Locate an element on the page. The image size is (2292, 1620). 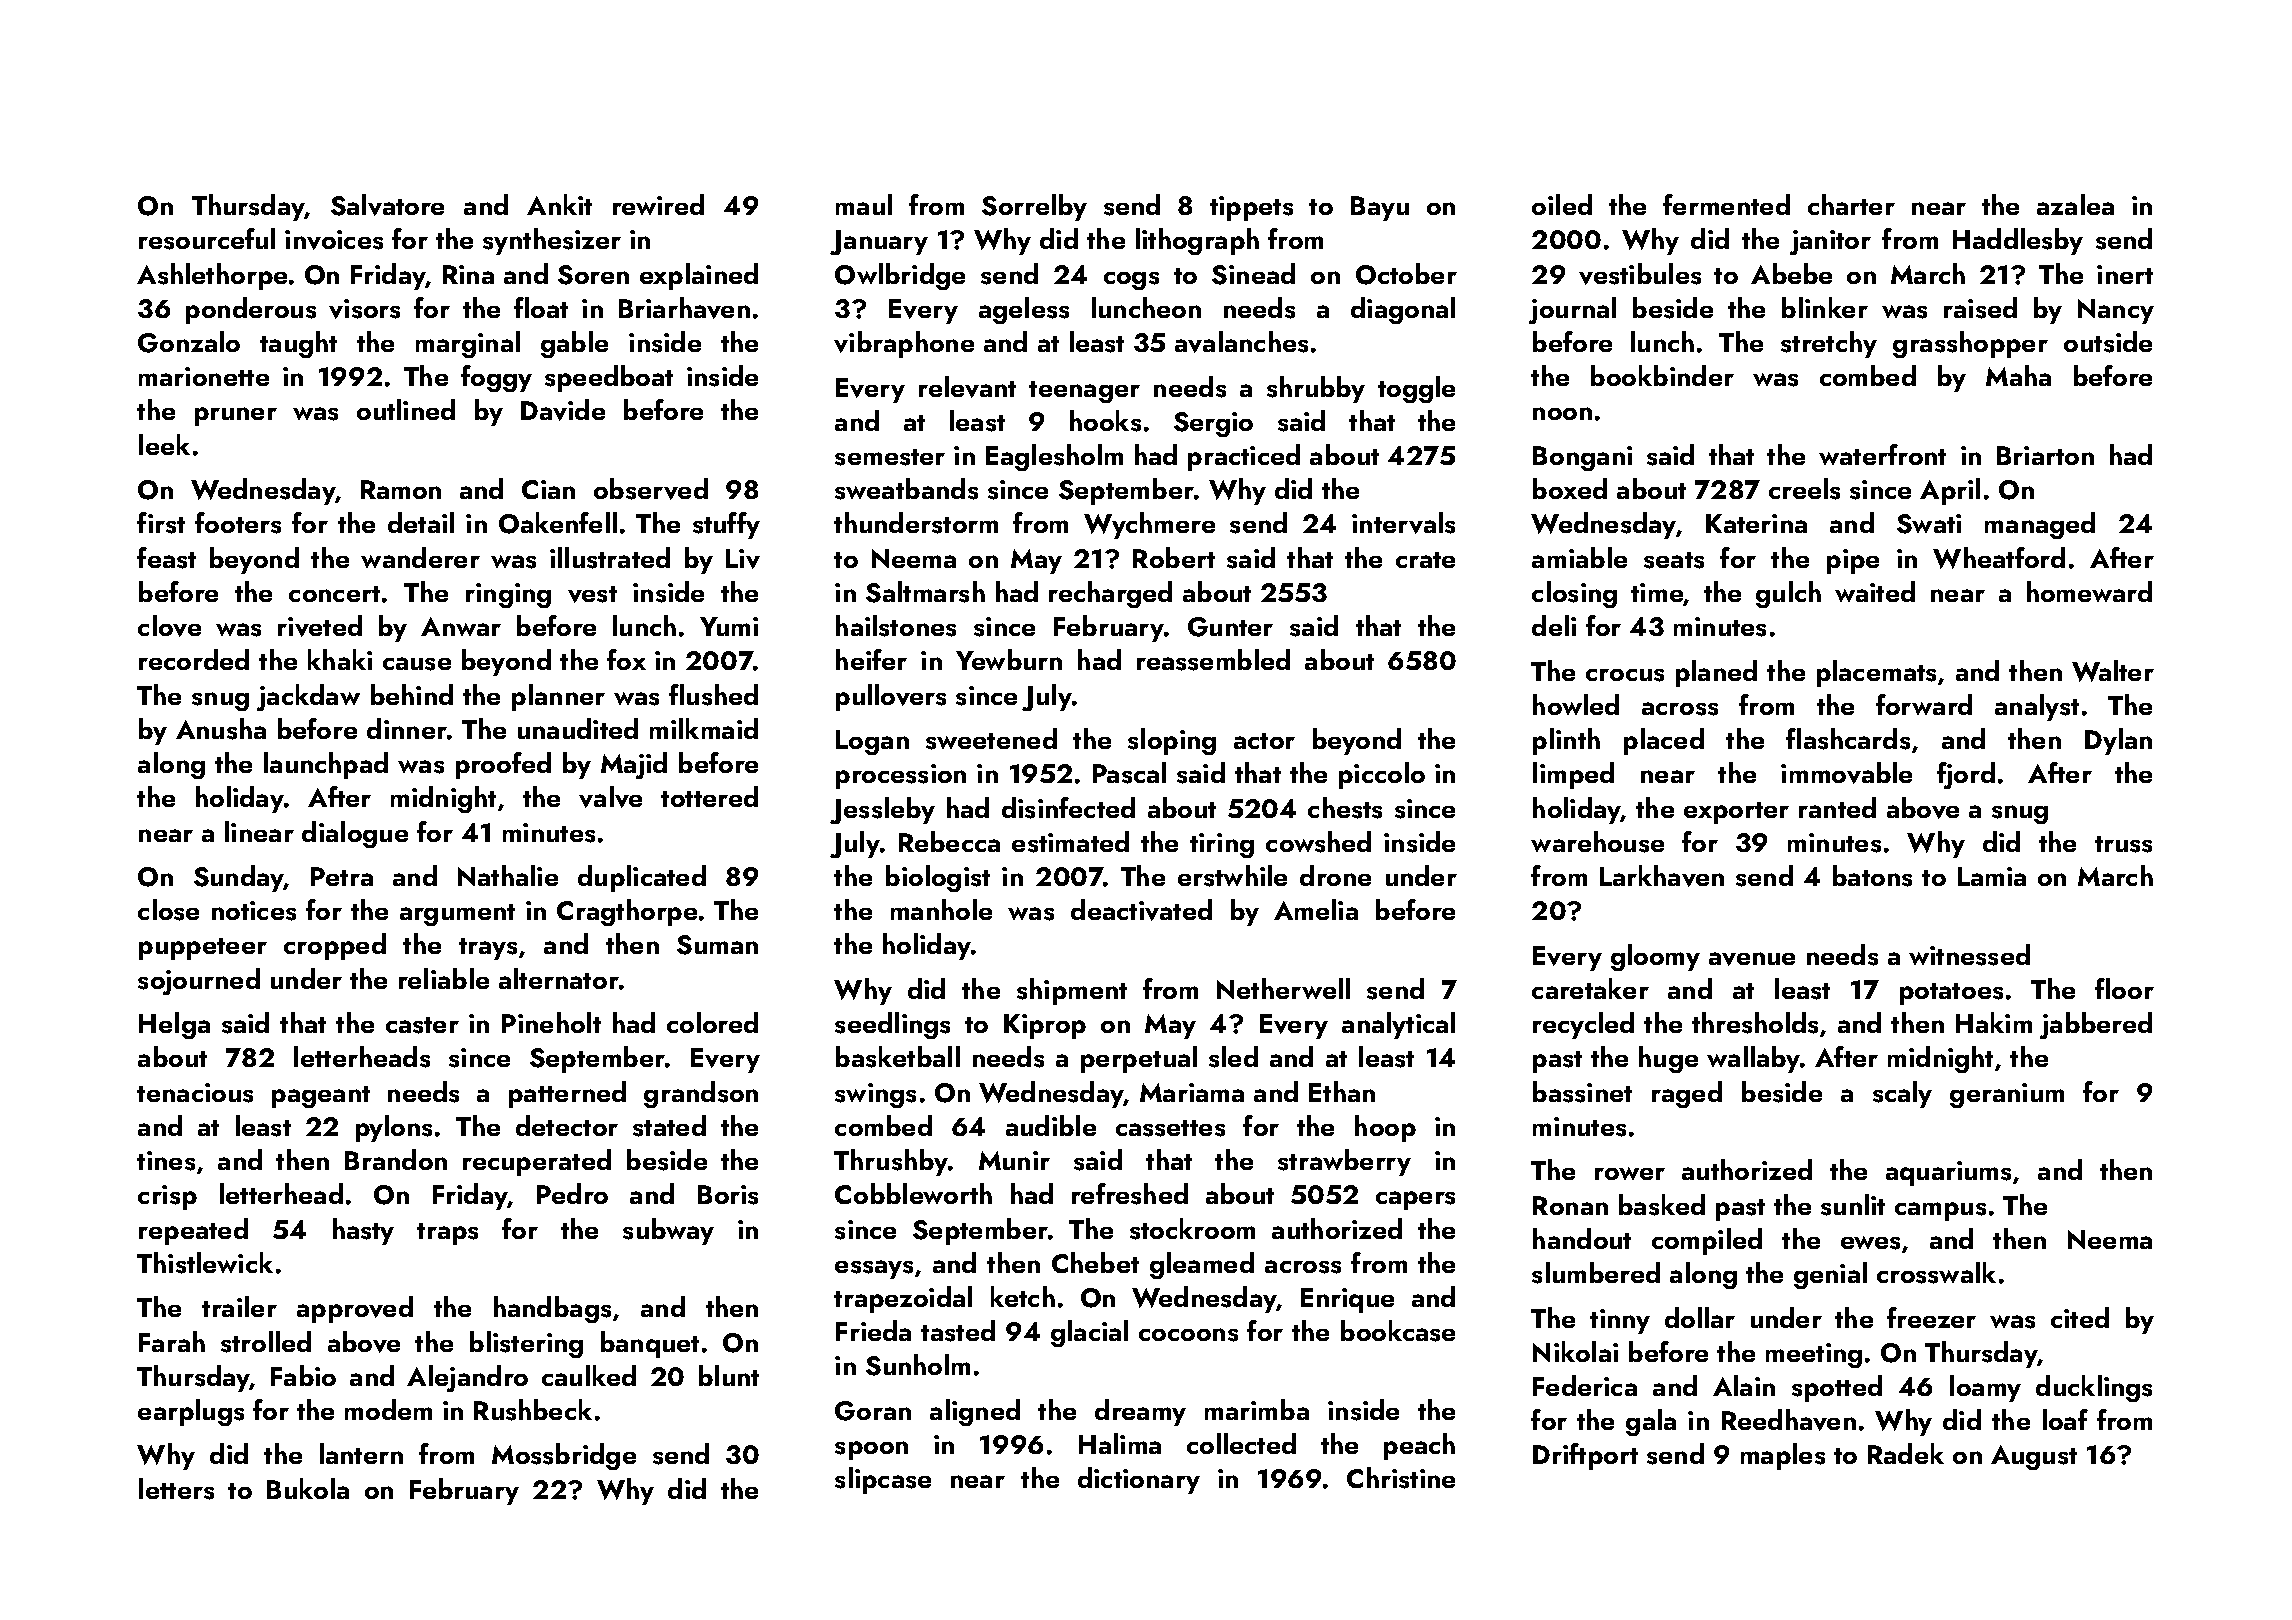
Thrushby is located at coordinates (891, 1162).
